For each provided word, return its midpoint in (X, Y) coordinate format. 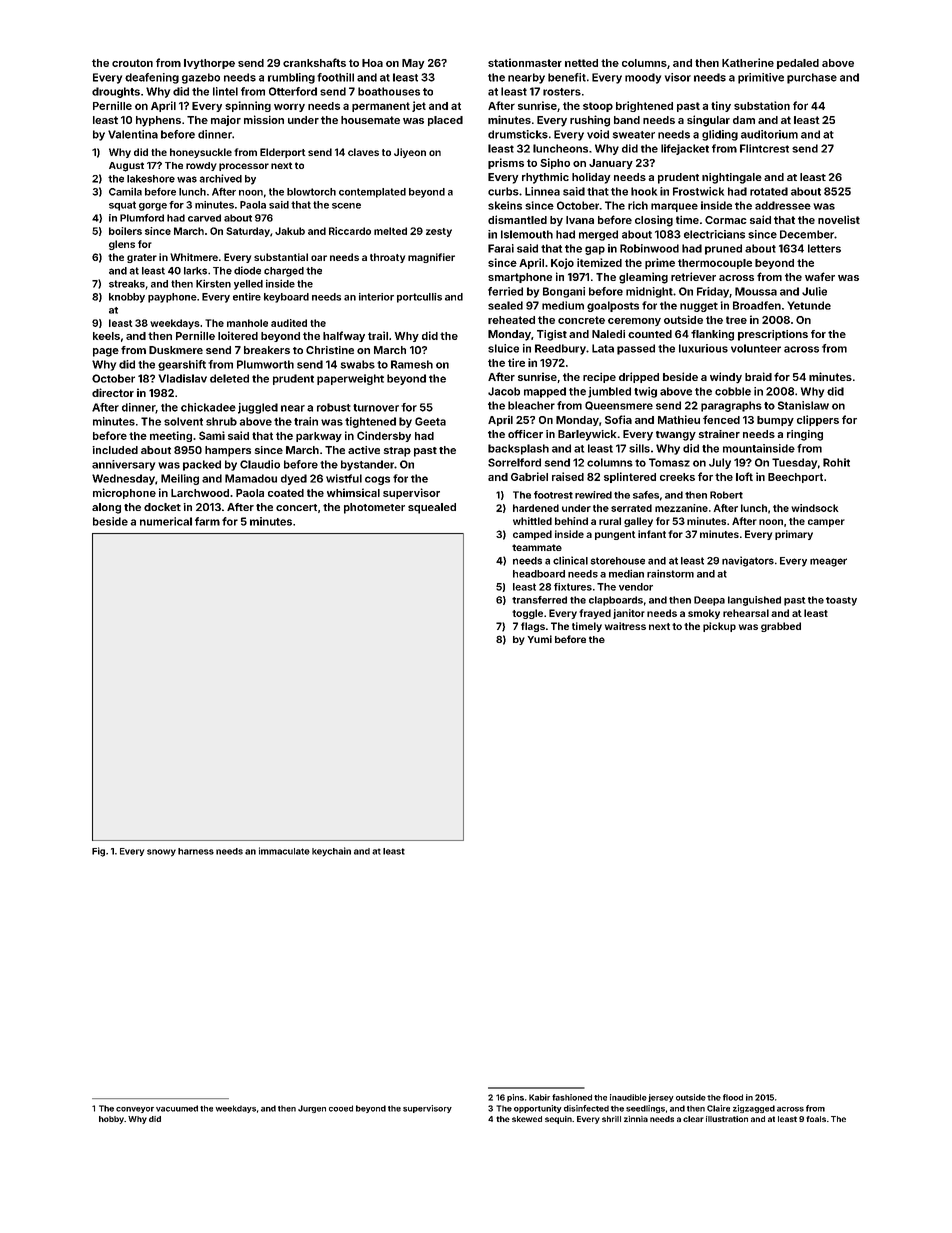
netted (581, 63)
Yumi (540, 639)
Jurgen (312, 1109)
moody (643, 78)
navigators (748, 561)
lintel (225, 91)
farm (207, 521)
